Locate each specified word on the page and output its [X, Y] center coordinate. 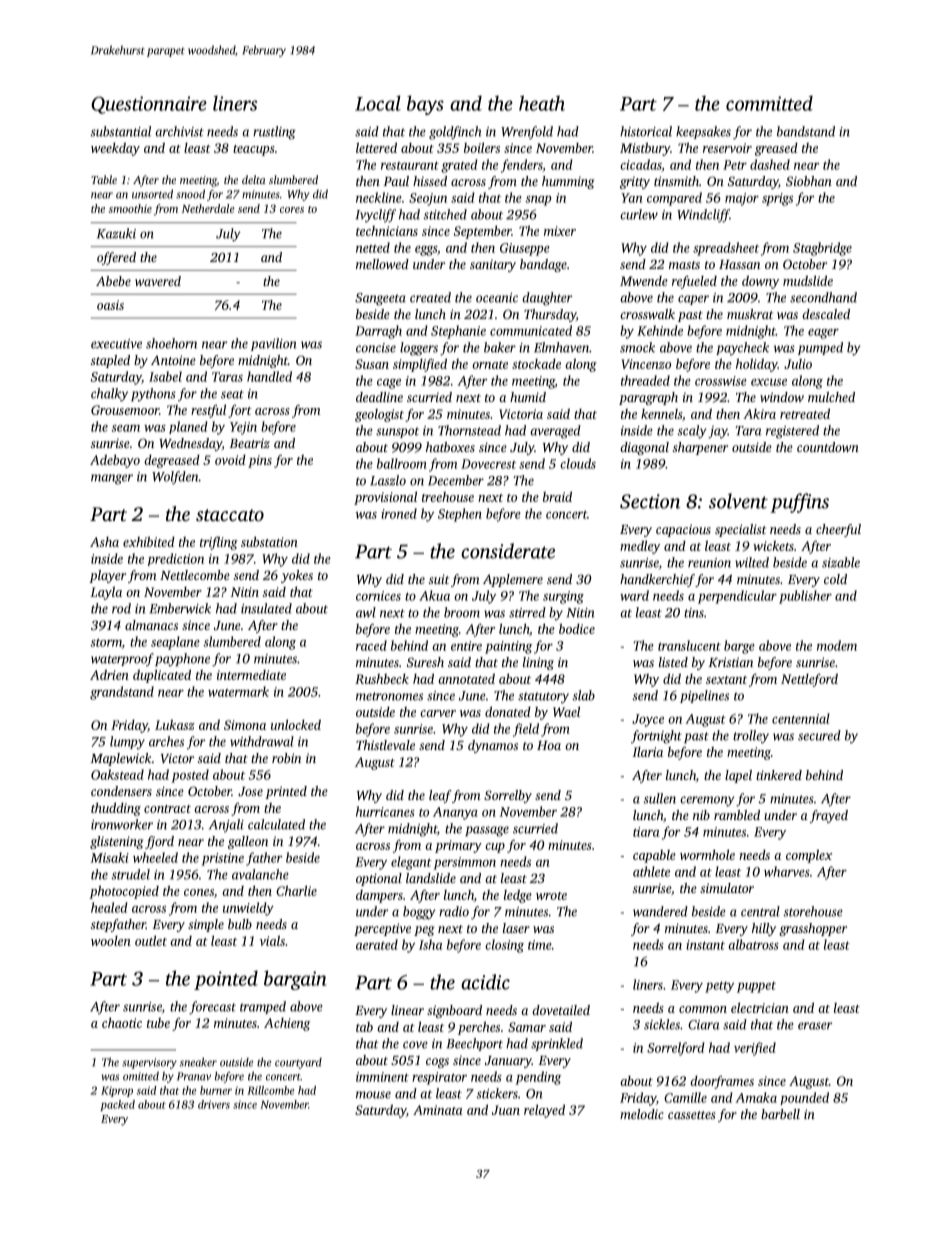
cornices [378, 596]
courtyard [298, 1063]
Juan [506, 1110]
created [430, 297]
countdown [828, 447]
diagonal [644, 448]
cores [292, 210]
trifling [219, 543]
